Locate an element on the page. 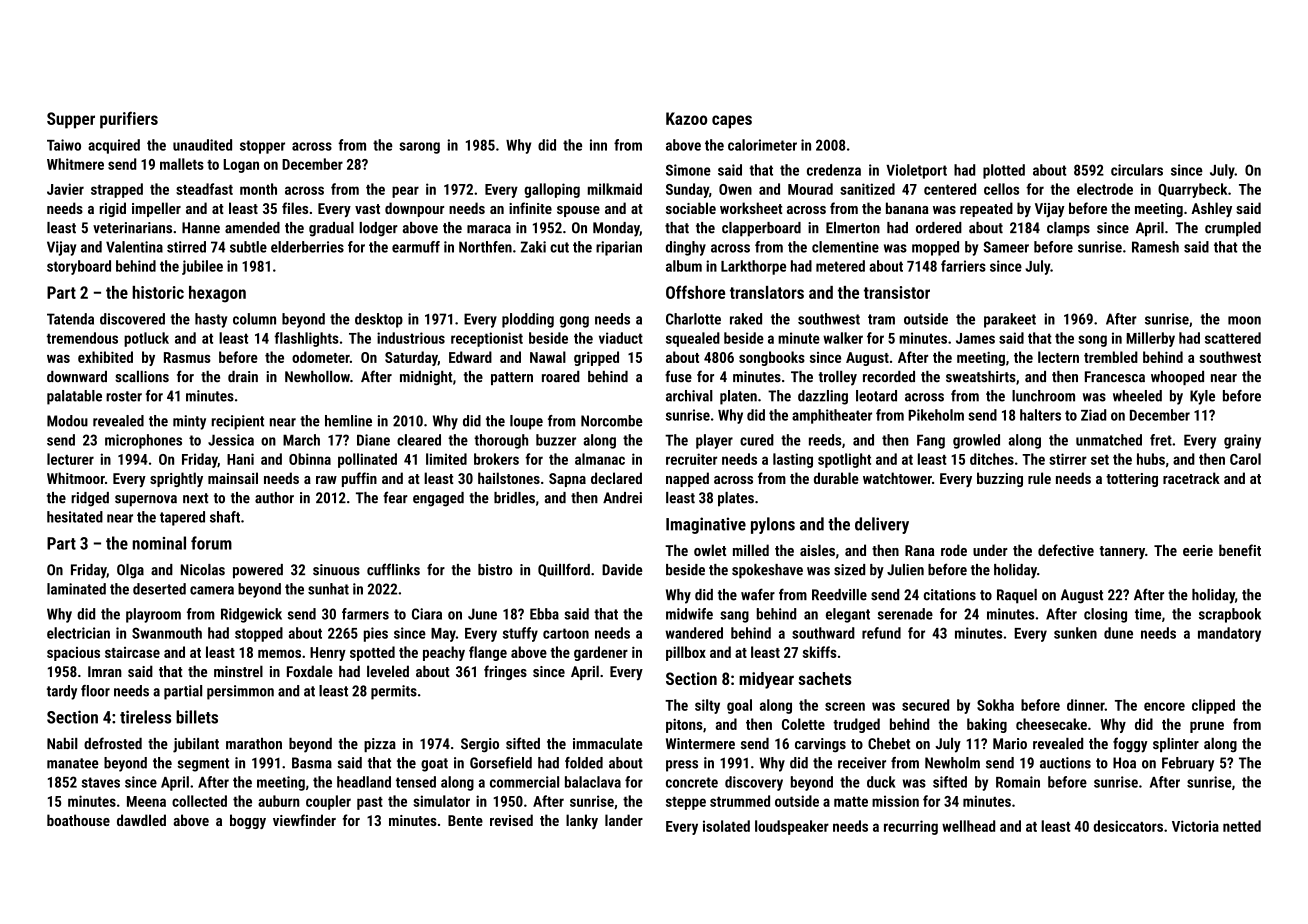  Gorsefield is located at coordinates (501, 763).
